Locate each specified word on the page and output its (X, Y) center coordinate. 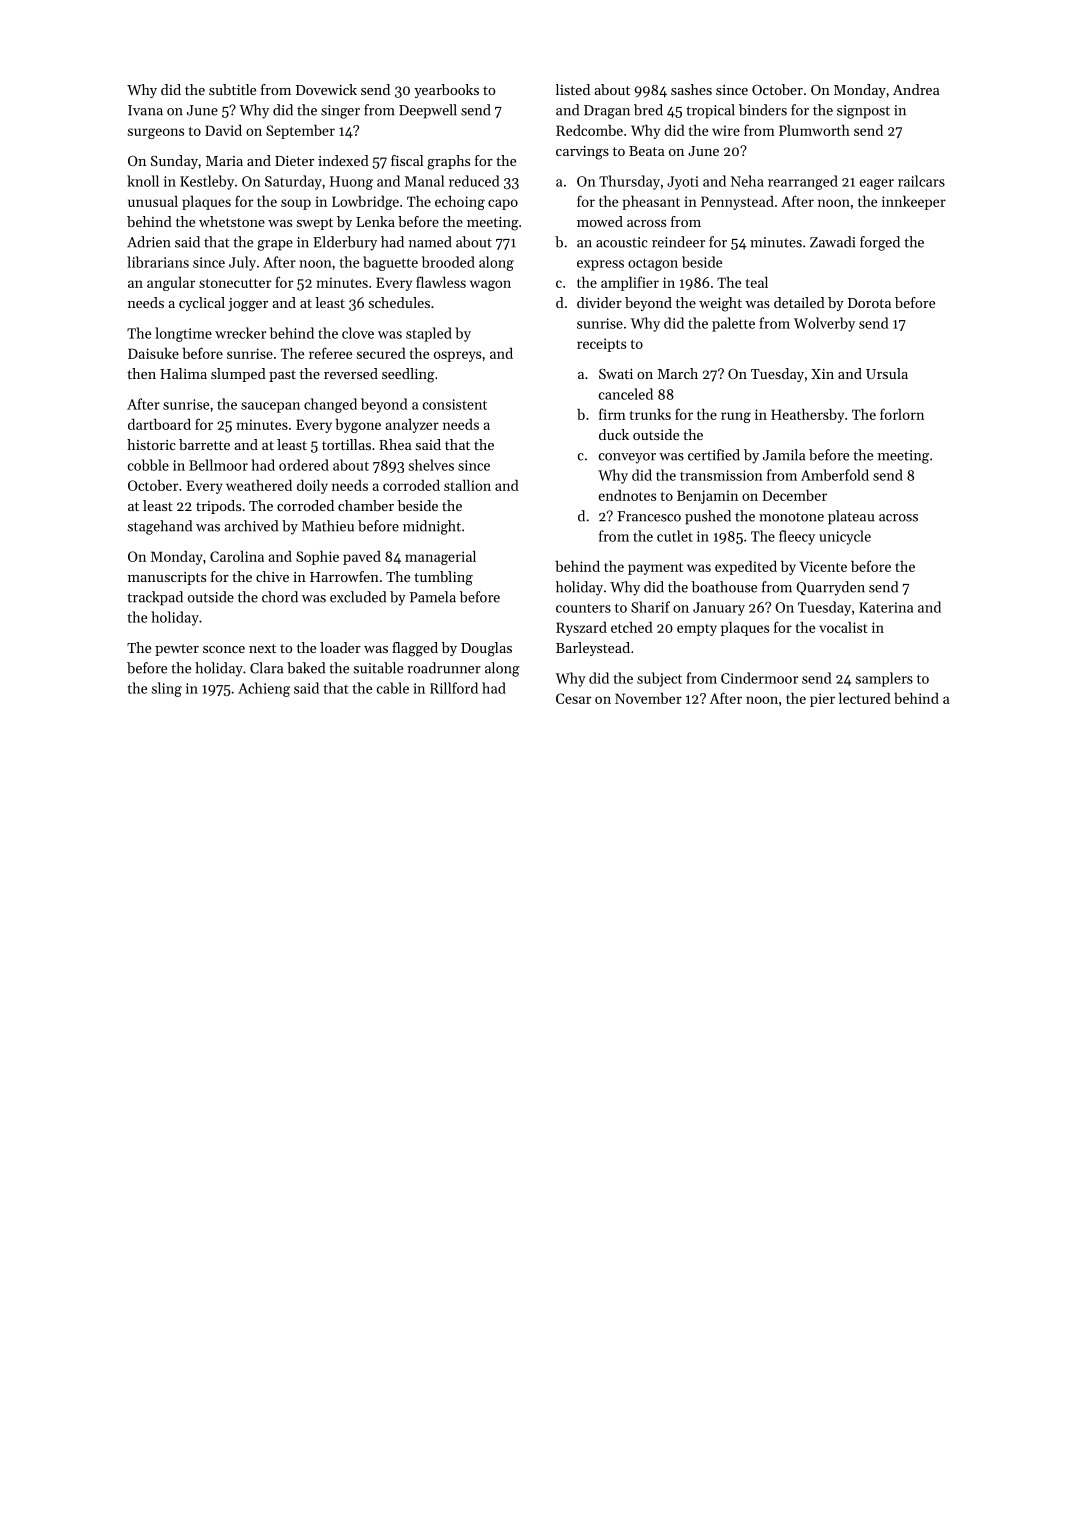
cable (393, 688)
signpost (863, 112)
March (678, 373)
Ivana (145, 110)
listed (573, 89)
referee (330, 353)
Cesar (573, 698)
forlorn (902, 414)
